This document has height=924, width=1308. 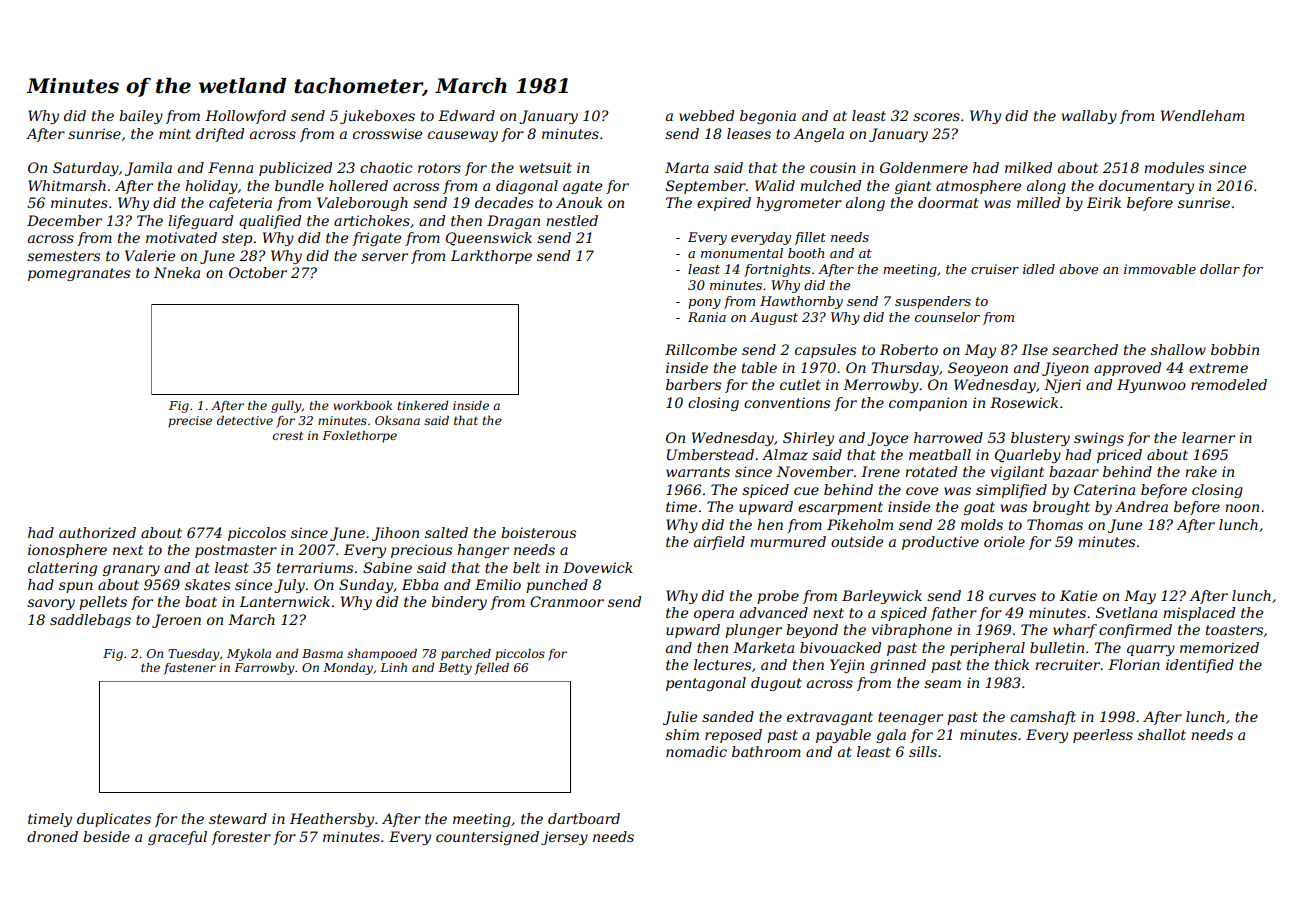 What do you see at coordinates (190, 669) in the document?
I see `fastener` at bounding box center [190, 669].
